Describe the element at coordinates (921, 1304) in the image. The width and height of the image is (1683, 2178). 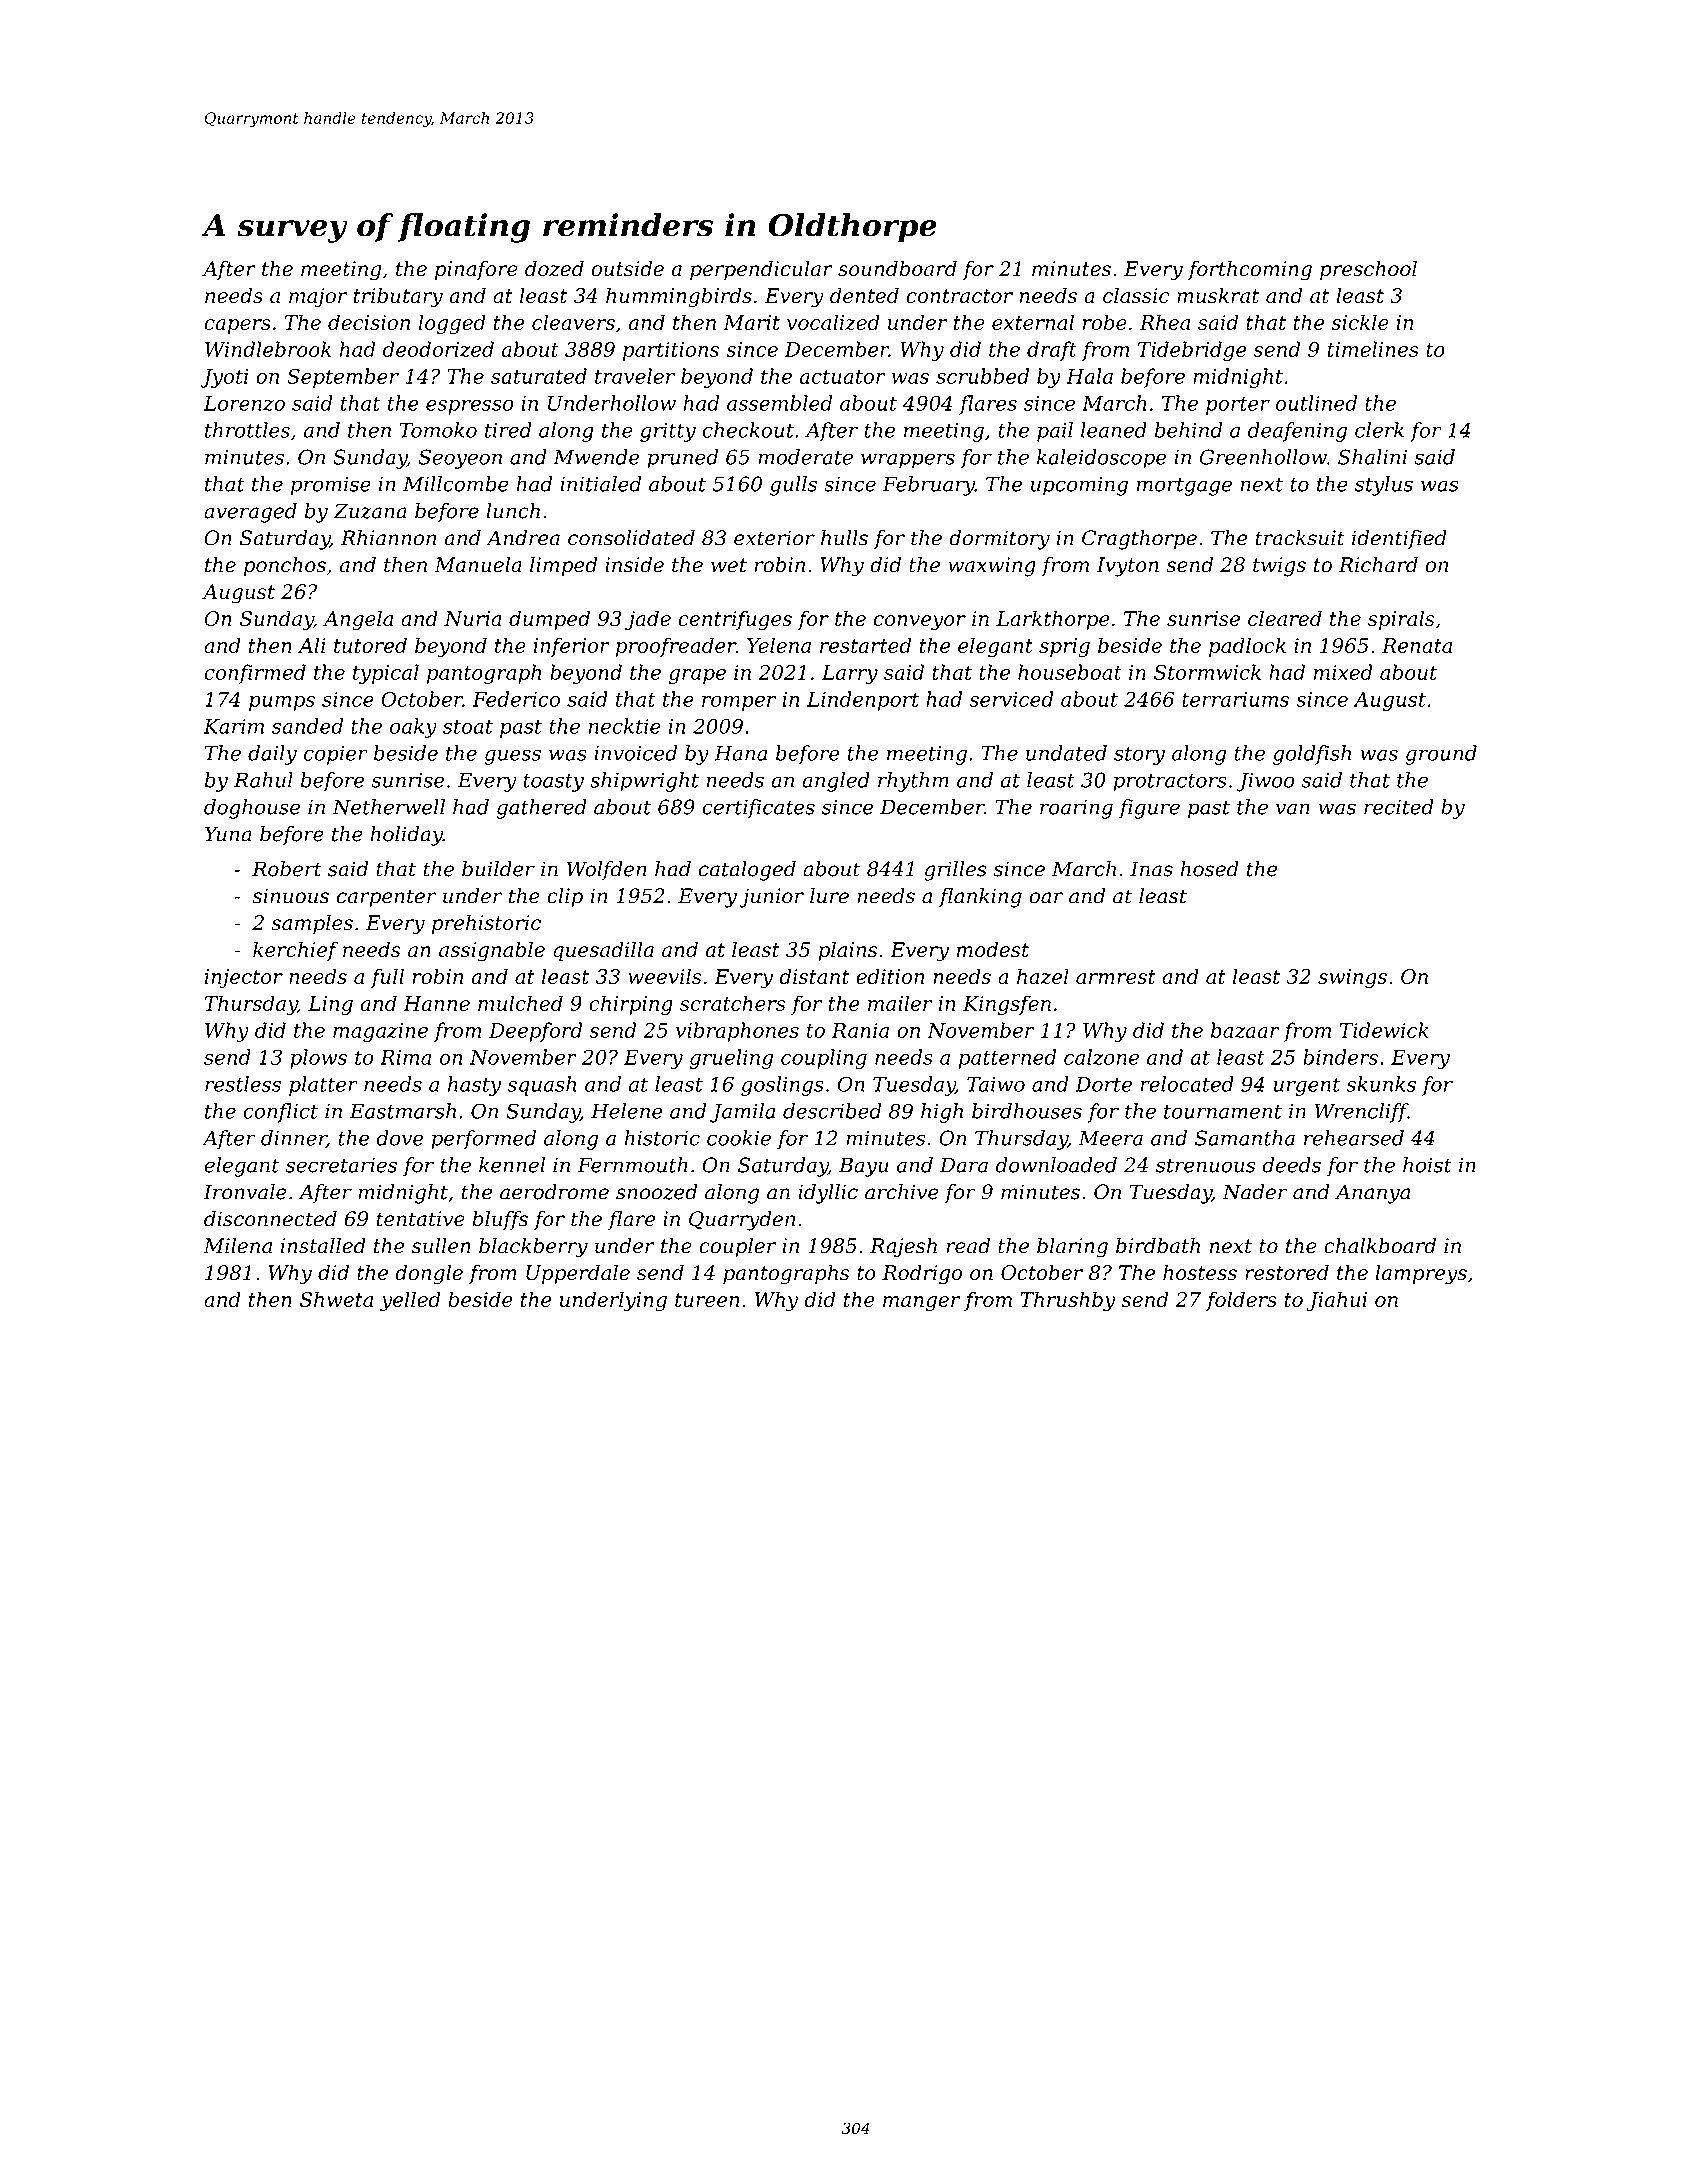
I see `manger` at that location.
